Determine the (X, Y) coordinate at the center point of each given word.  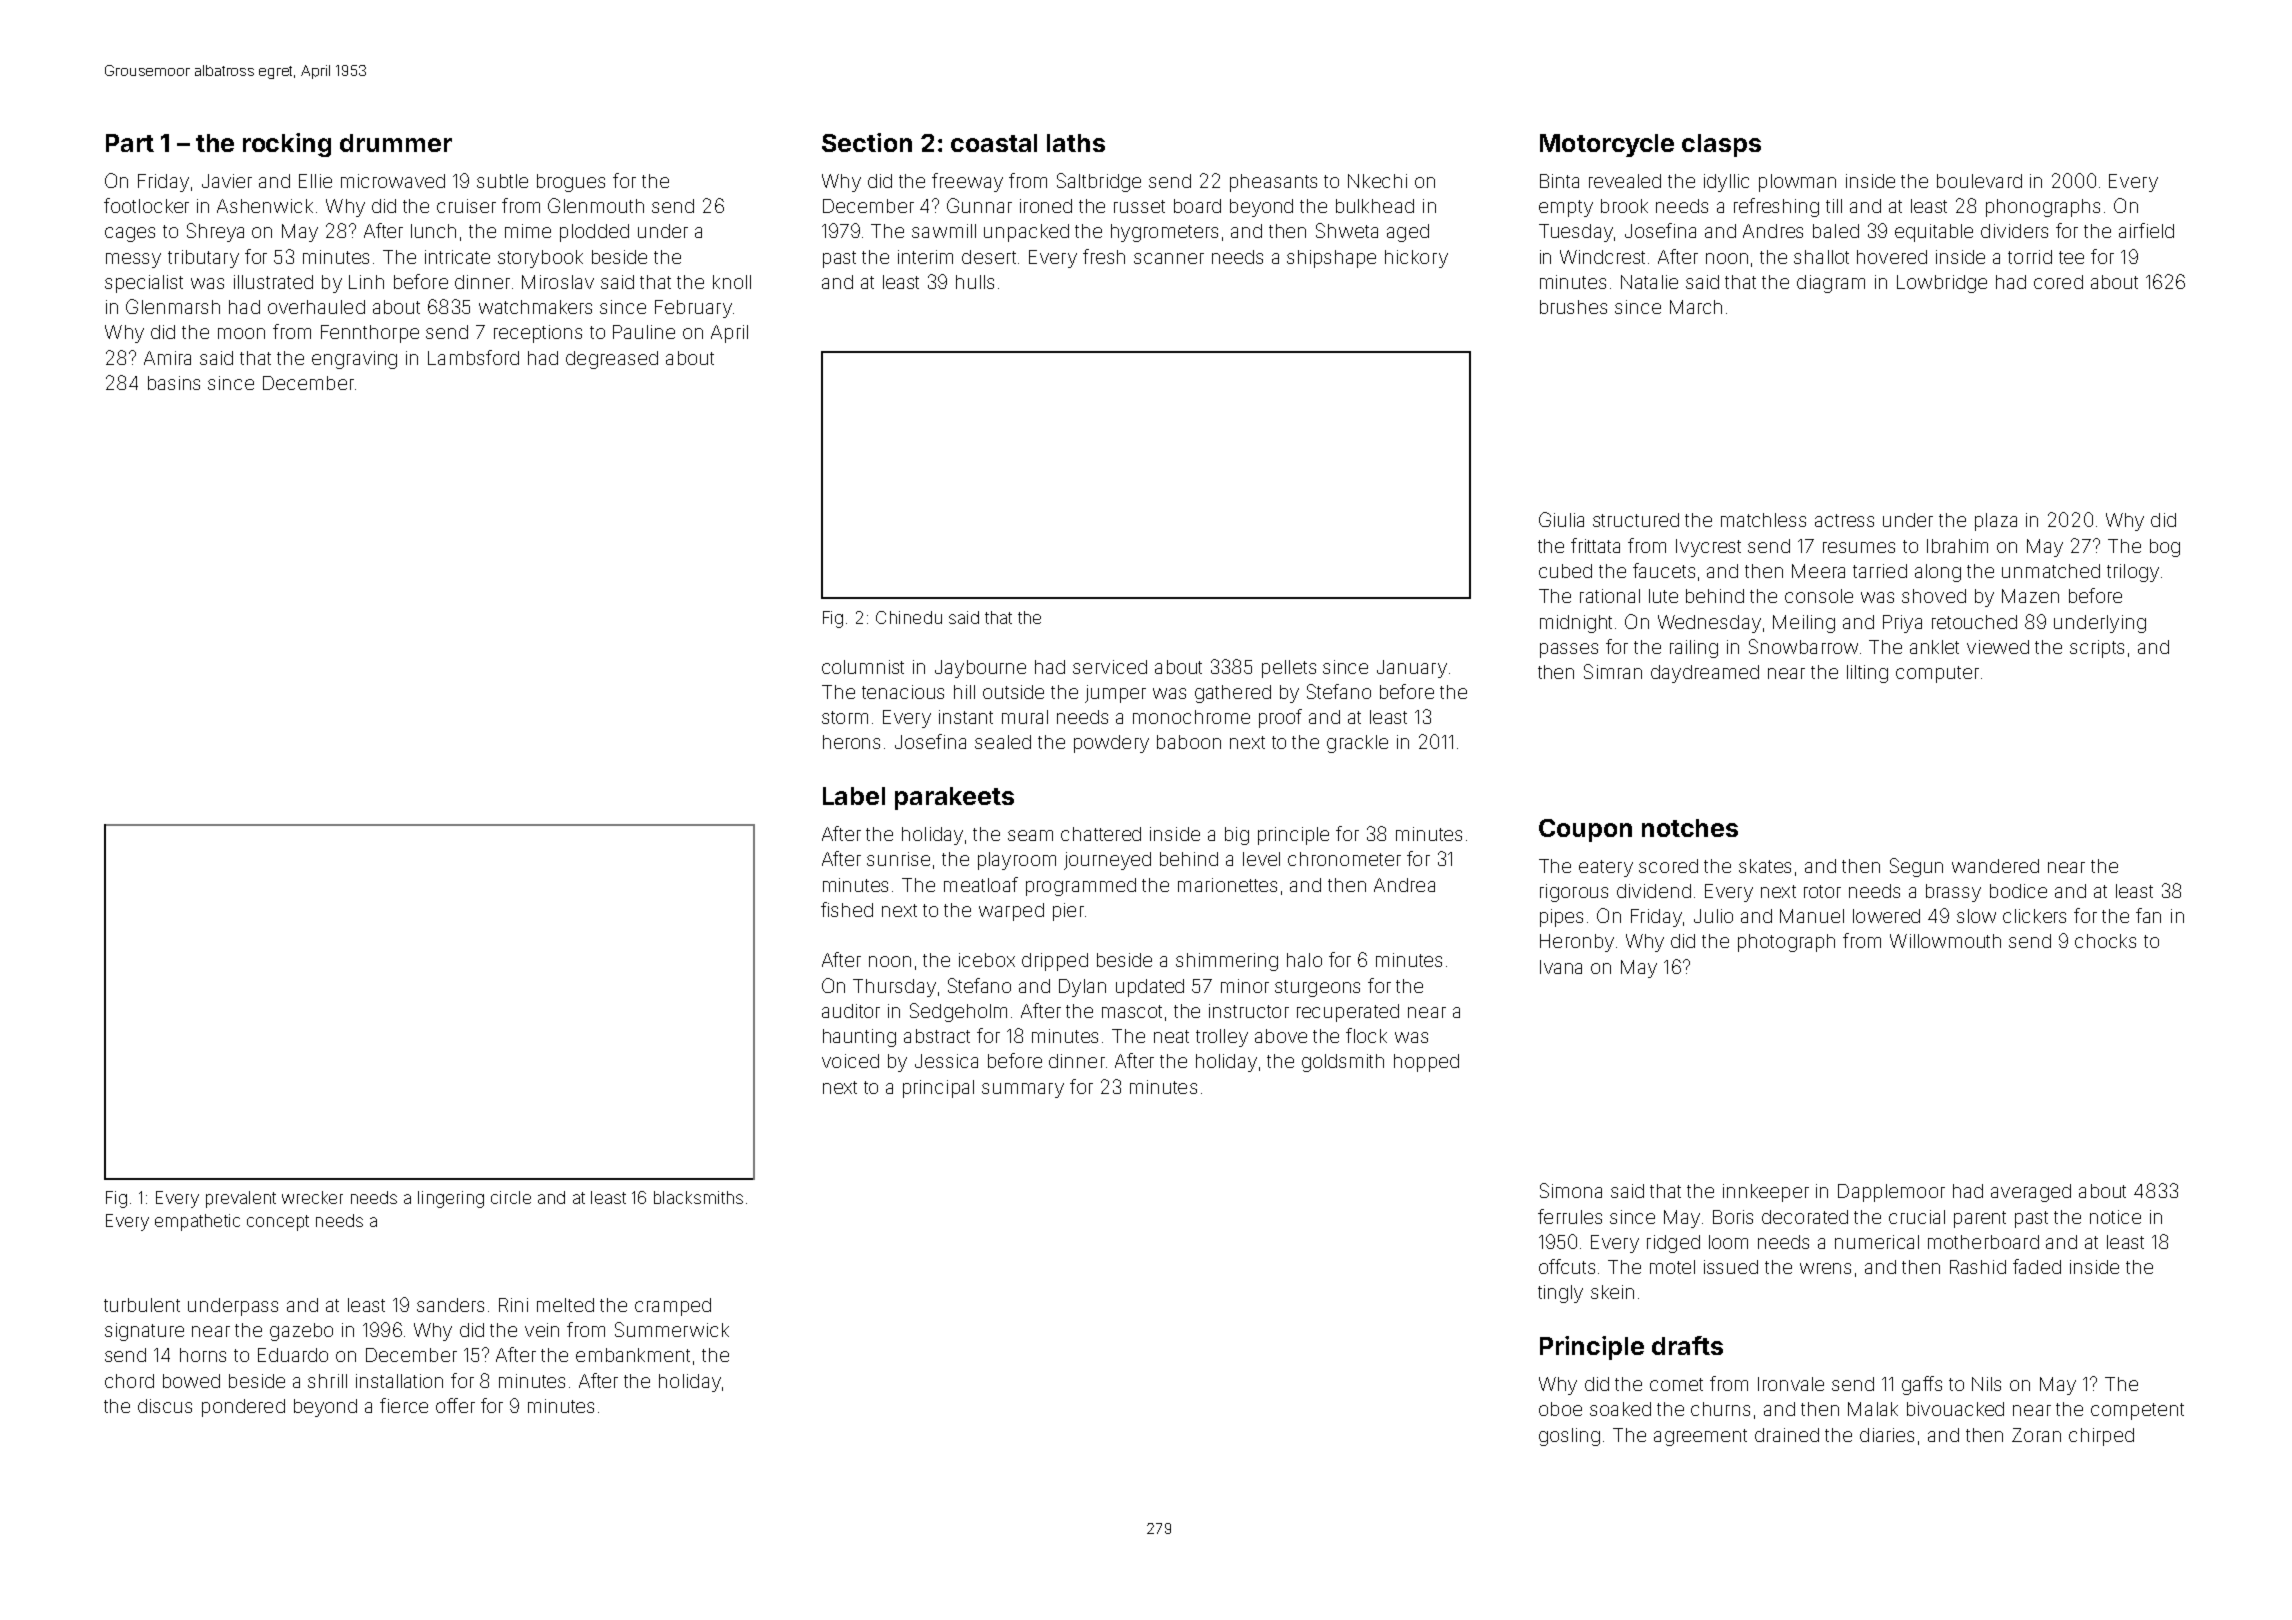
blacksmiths (698, 1197)
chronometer (1344, 859)
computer (1937, 674)
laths (1076, 143)
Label (854, 796)
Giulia (1561, 519)
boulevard (1979, 181)
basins (174, 383)
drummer (396, 143)
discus (165, 1406)
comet (1676, 1384)
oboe (1560, 1409)
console (1819, 596)
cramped (673, 1307)
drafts (1687, 1345)
